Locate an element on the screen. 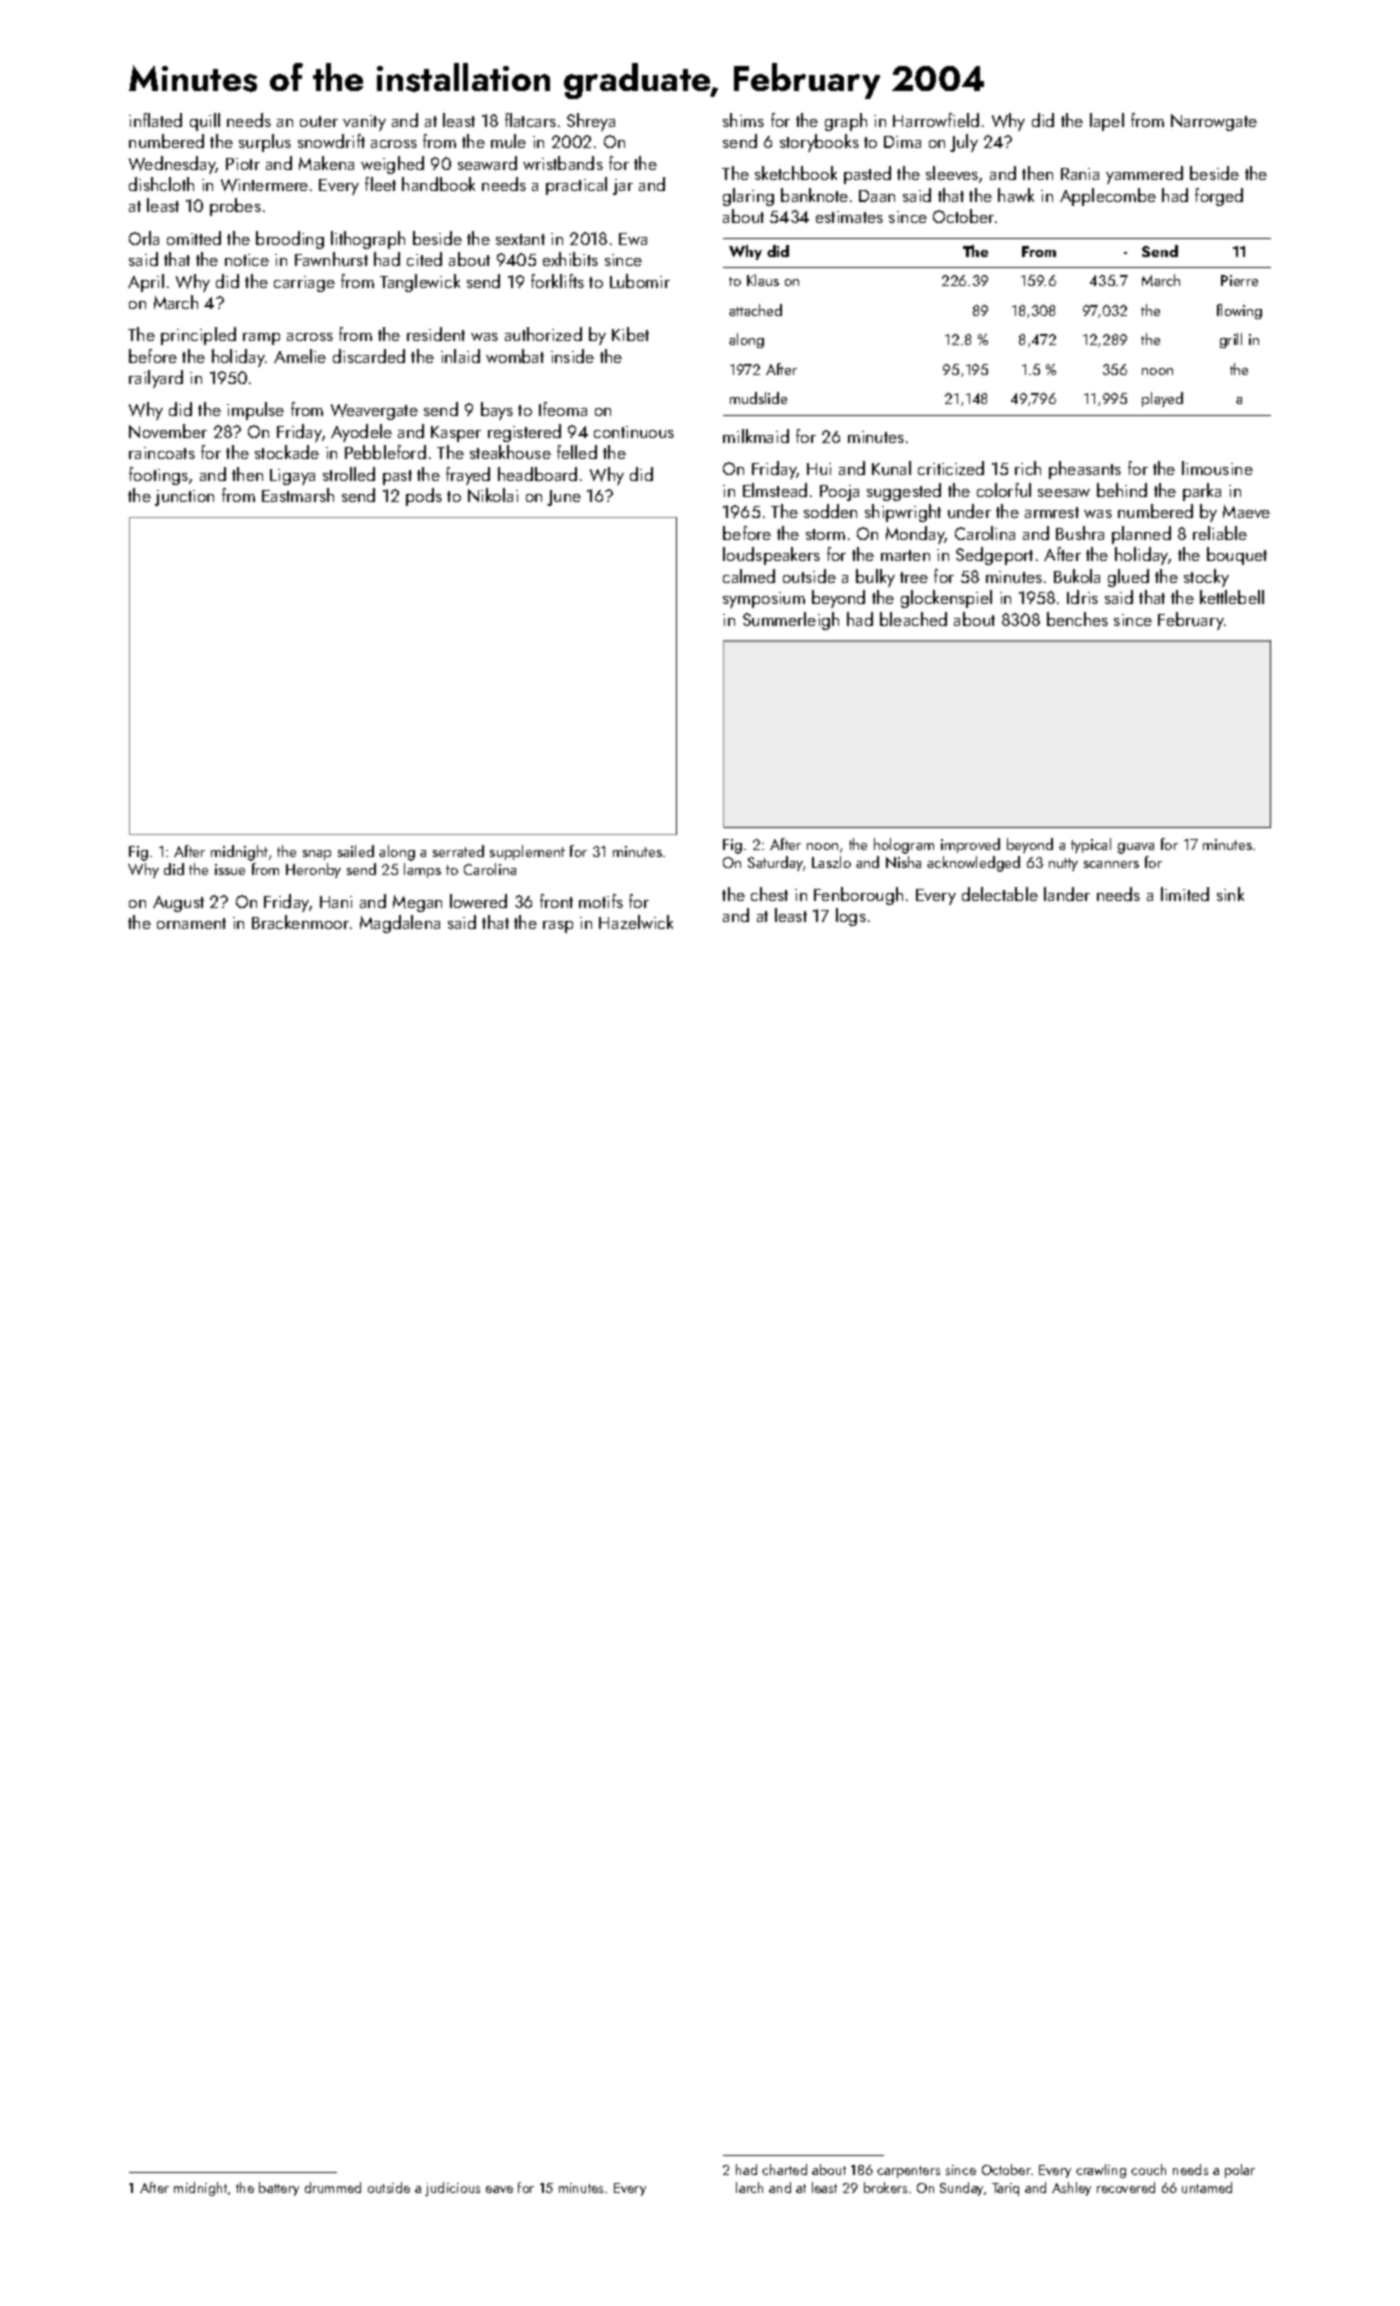 Image resolution: width=1400 pixels, height=2306 pixels. shims is located at coordinates (743, 120).
